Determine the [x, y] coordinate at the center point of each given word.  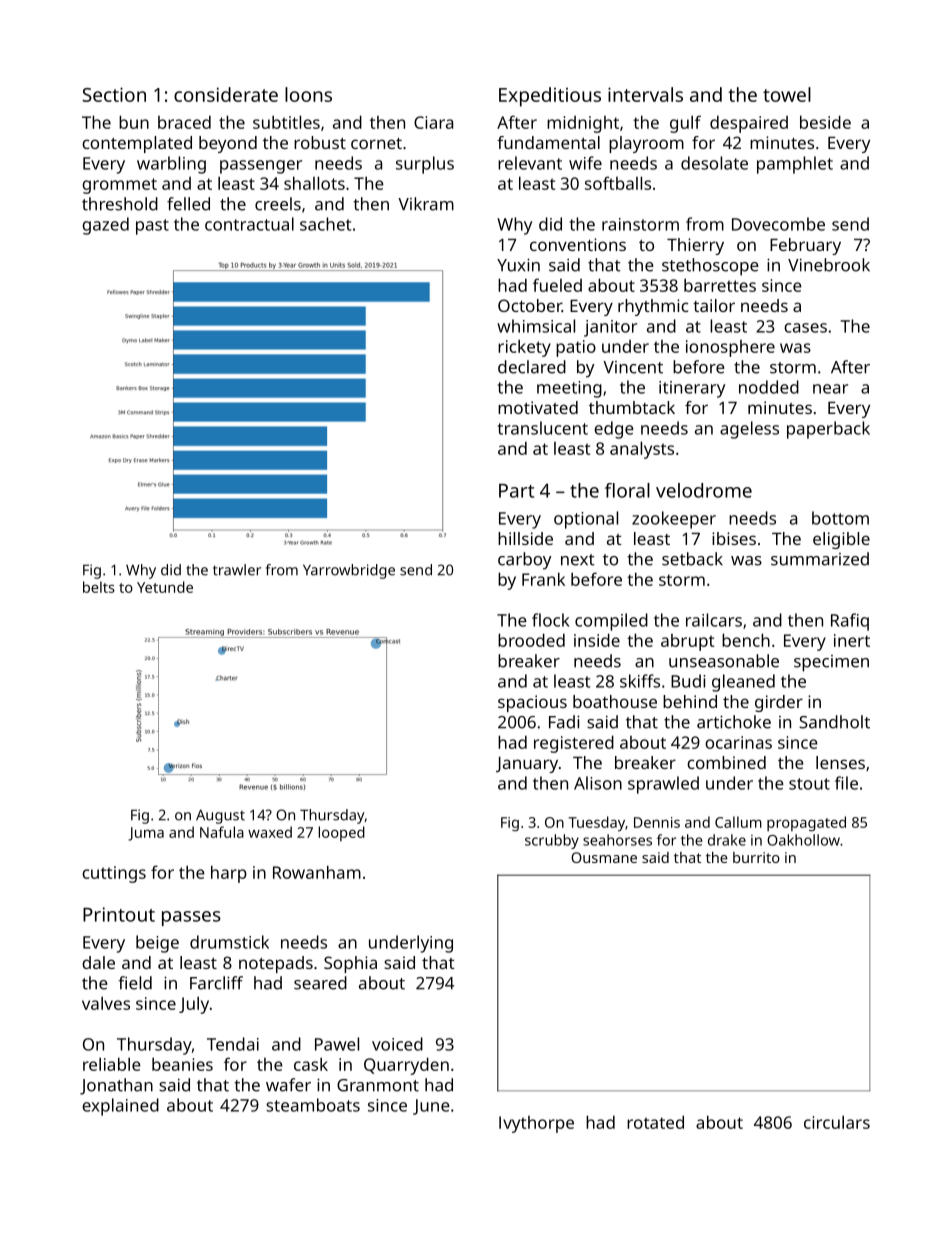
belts [99, 587]
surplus [425, 165]
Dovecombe [778, 224]
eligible [841, 540]
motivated [538, 407]
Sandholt [834, 722]
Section [114, 94]
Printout [119, 914]
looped [341, 833]
